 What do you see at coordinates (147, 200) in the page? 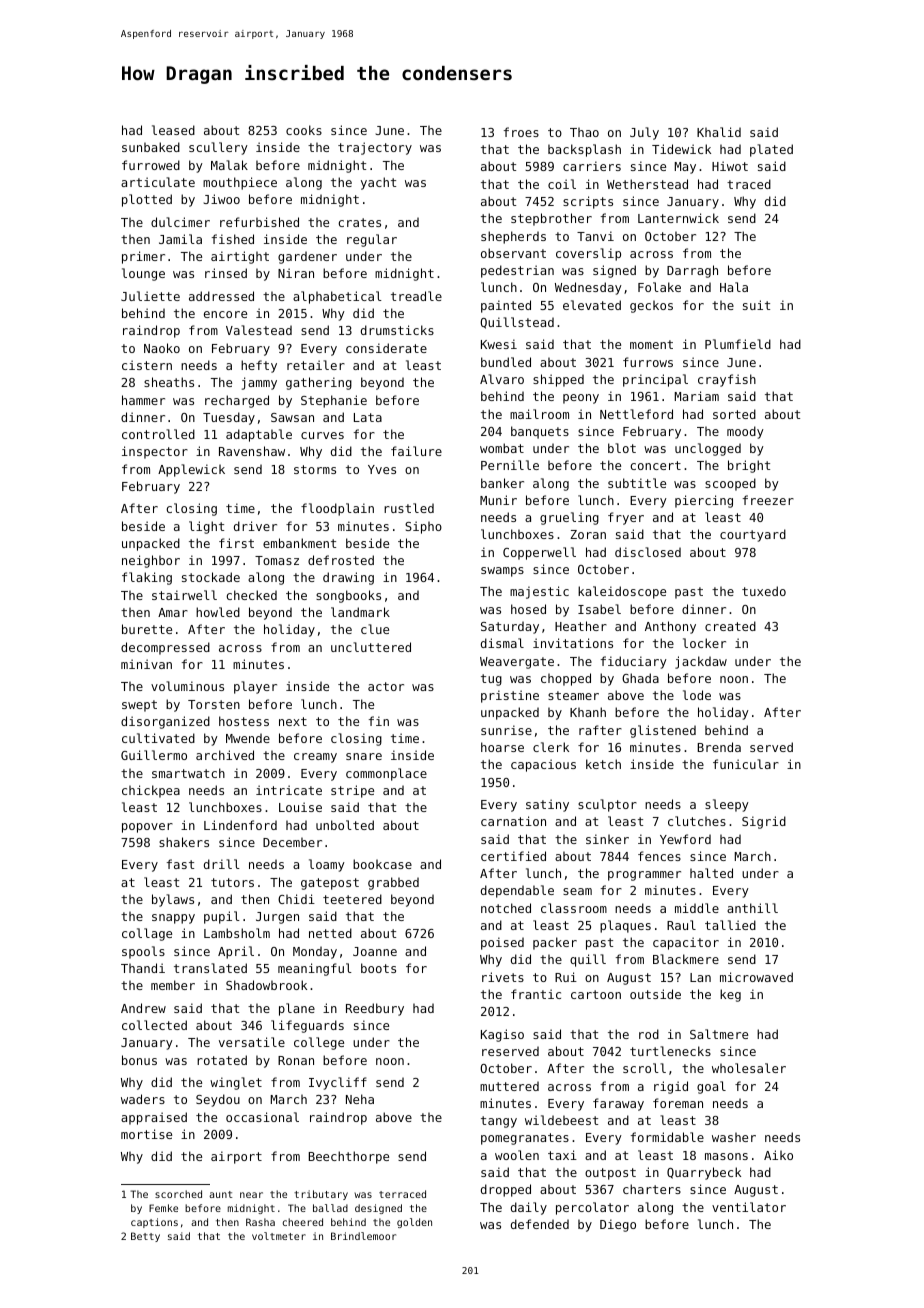
I see `plotted` at bounding box center [147, 200].
